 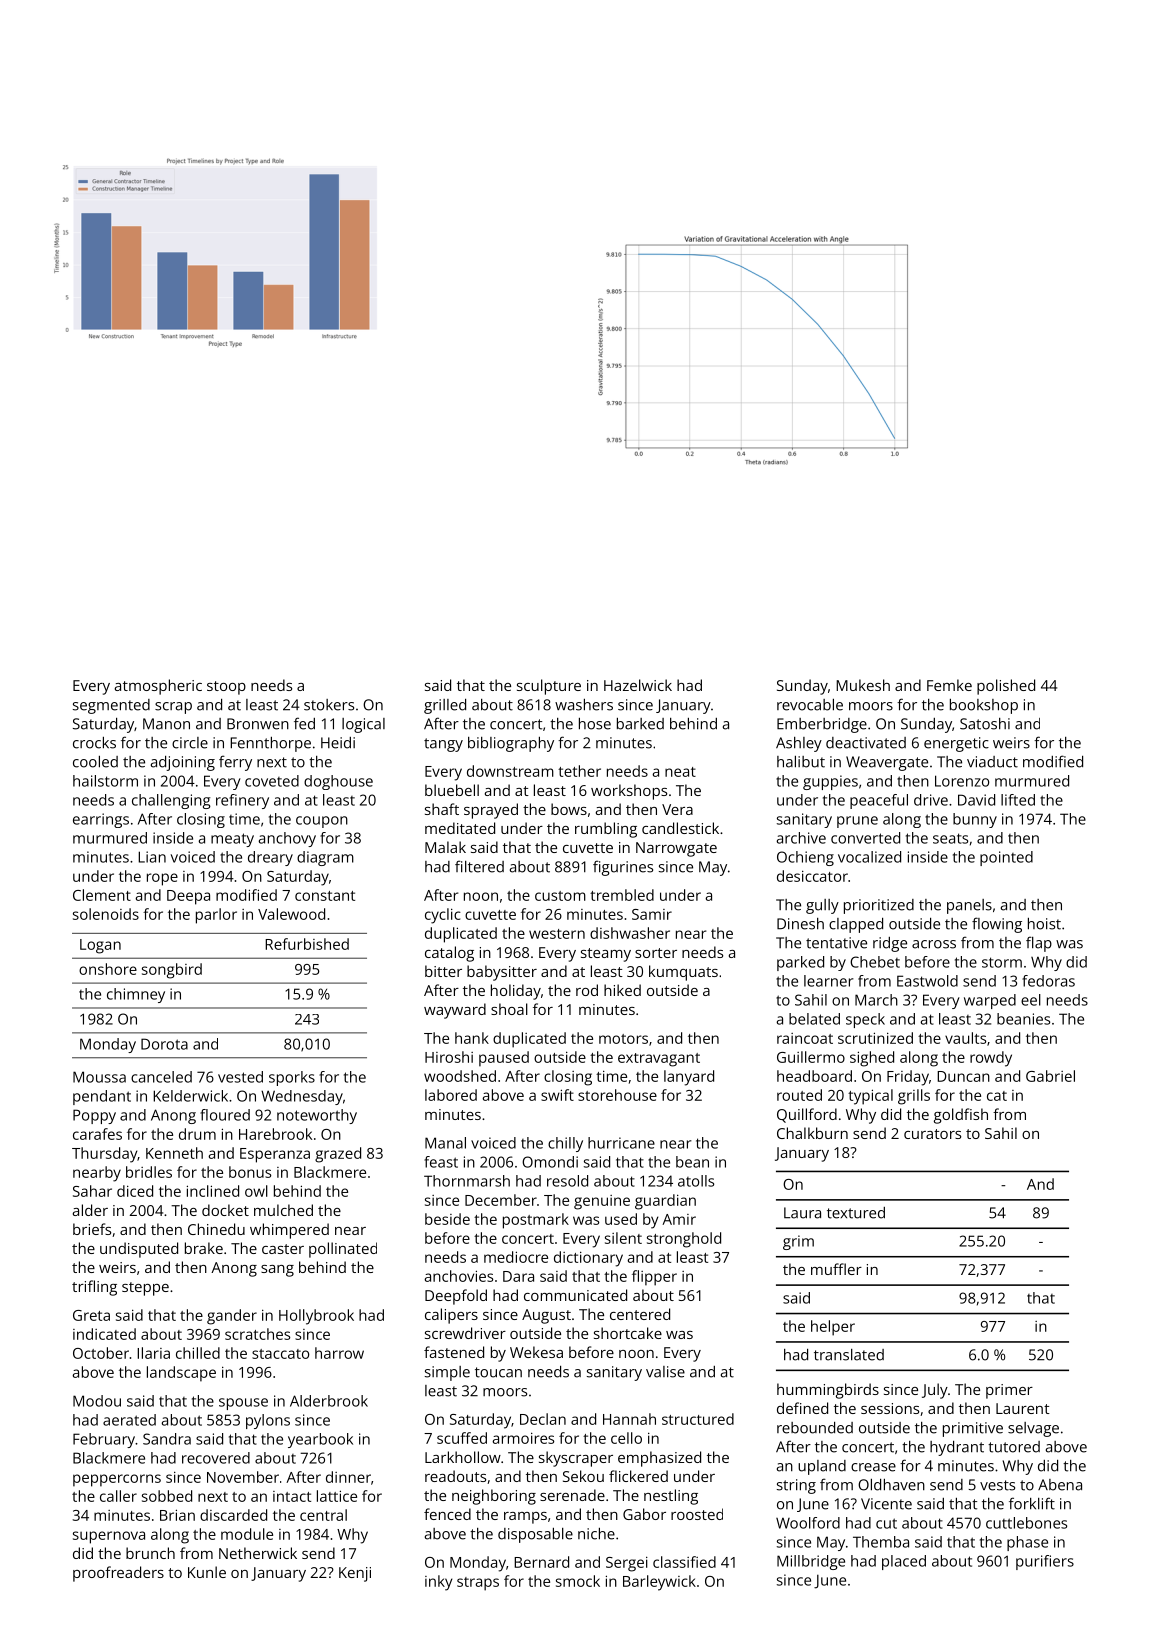 What do you see at coordinates (525, 1518) in the image?
I see `ramps` at bounding box center [525, 1518].
